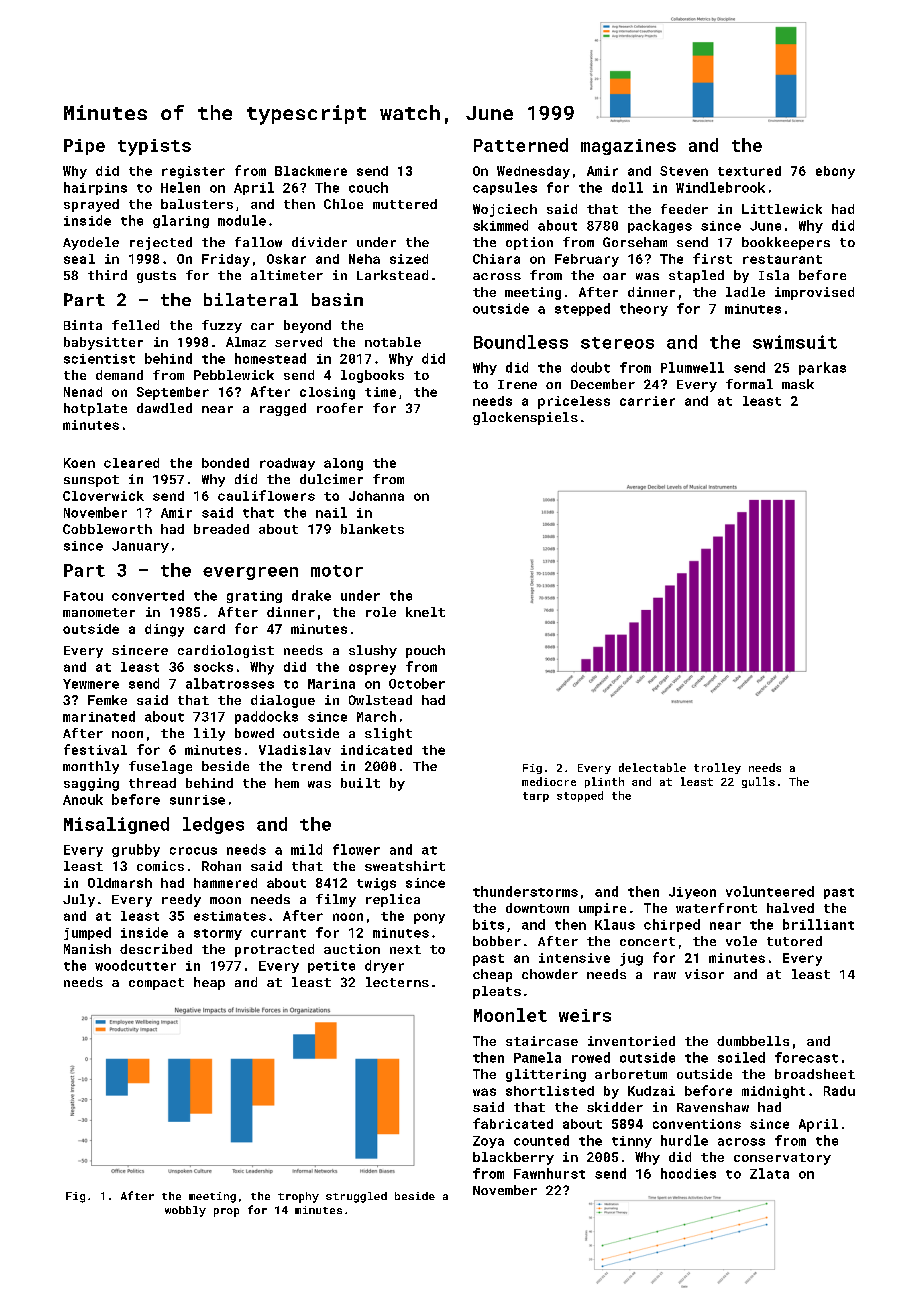 Image resolution: width=924 pixels, height=1308 pixels. I want to click on wobbly, so click(185, 1211).
